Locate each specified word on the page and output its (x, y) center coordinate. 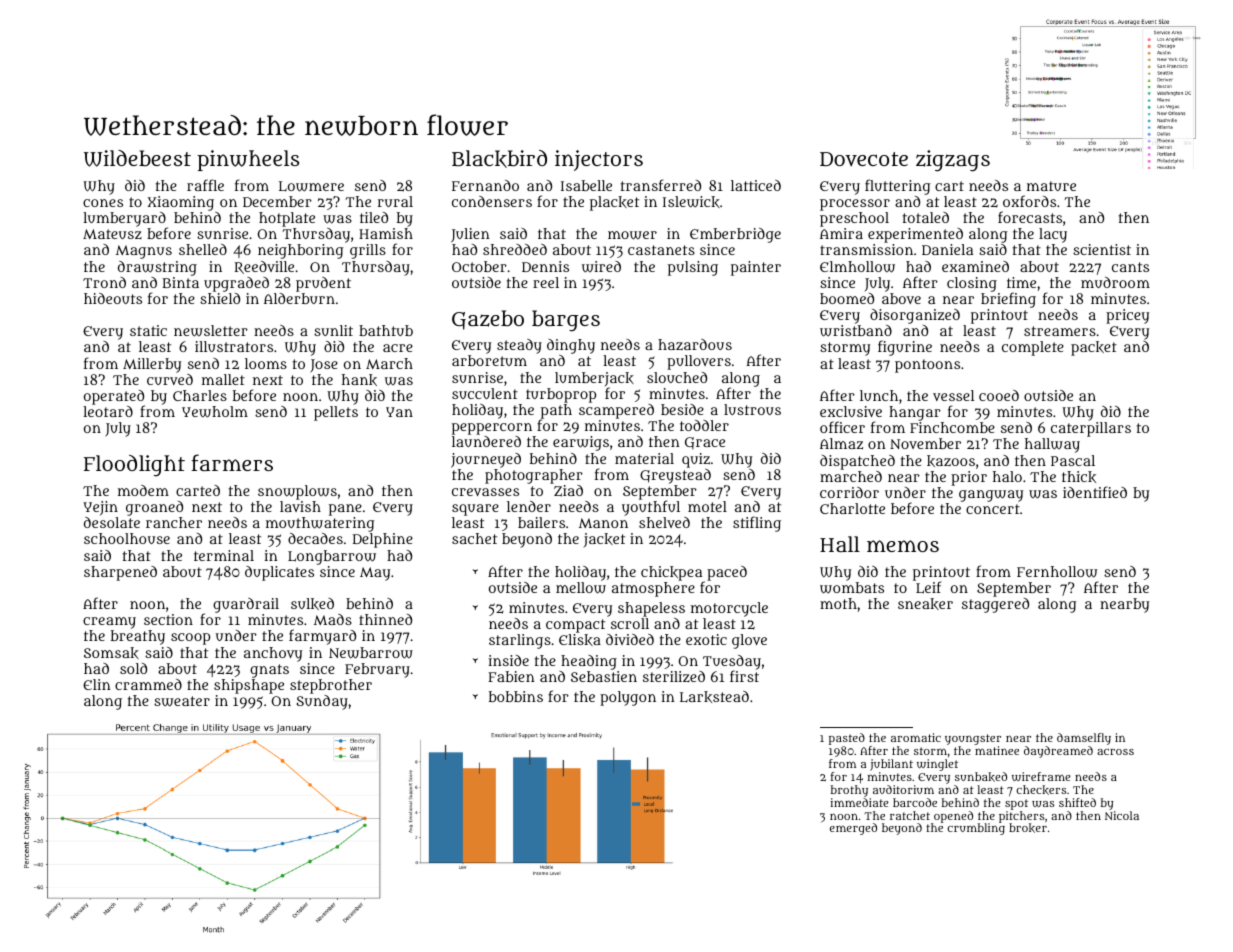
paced (727, 573)
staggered (995, 605)
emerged (853, 829)
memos (903, 546)
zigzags (953, 161)
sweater (182, 701)
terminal (224, 555)
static (148, 330)
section (168, 619)
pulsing (693, 268)
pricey (1127, 316)
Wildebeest (137, 158)
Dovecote (864, 159)
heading (589, 662)
